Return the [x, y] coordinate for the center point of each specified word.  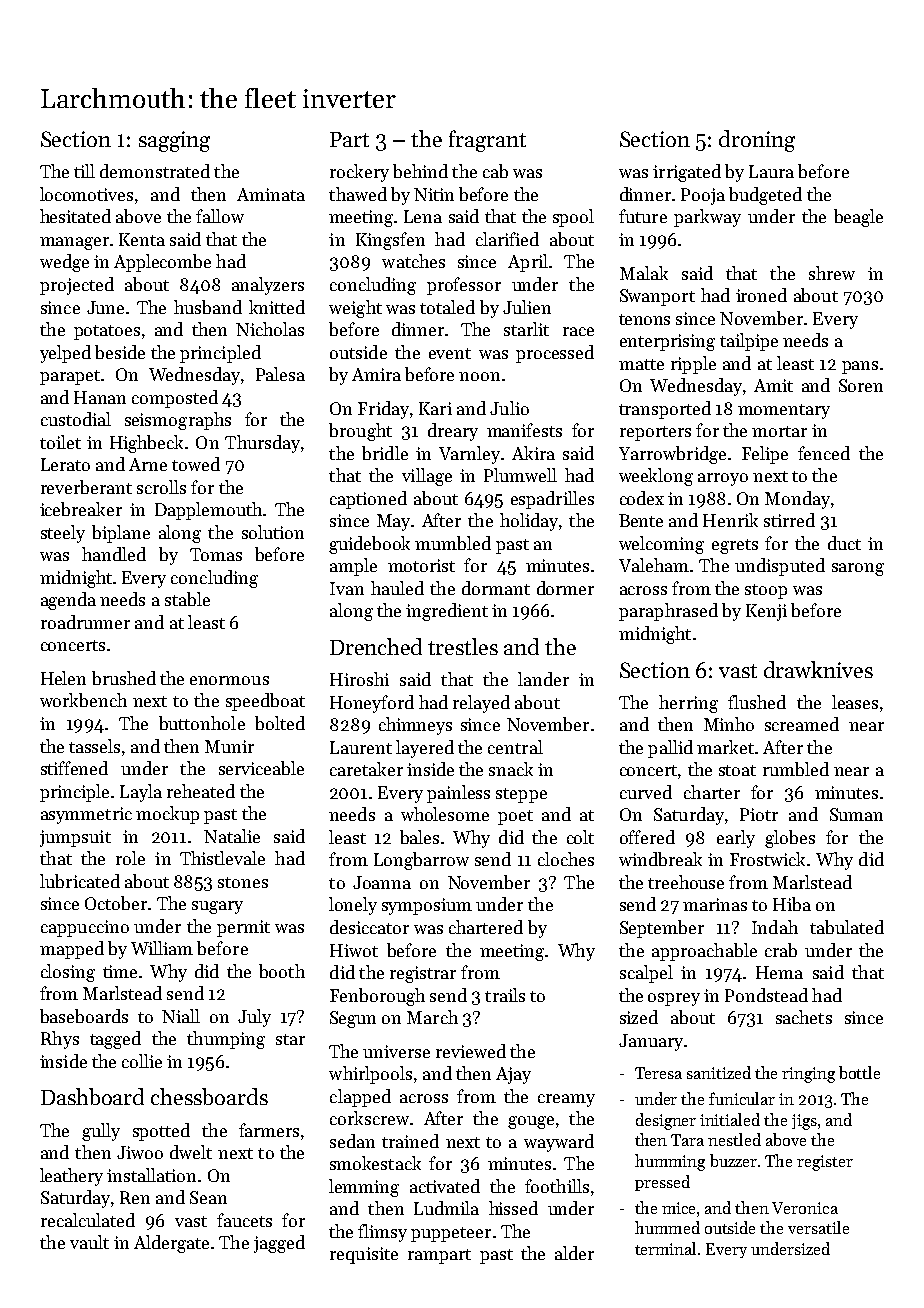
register [825, 1163]
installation [151, 1175]
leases [855, 702]
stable [187, 599]
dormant [496, 588]
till [84, 171]
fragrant [487, 141]
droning [757, 141]
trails [505, 995]
